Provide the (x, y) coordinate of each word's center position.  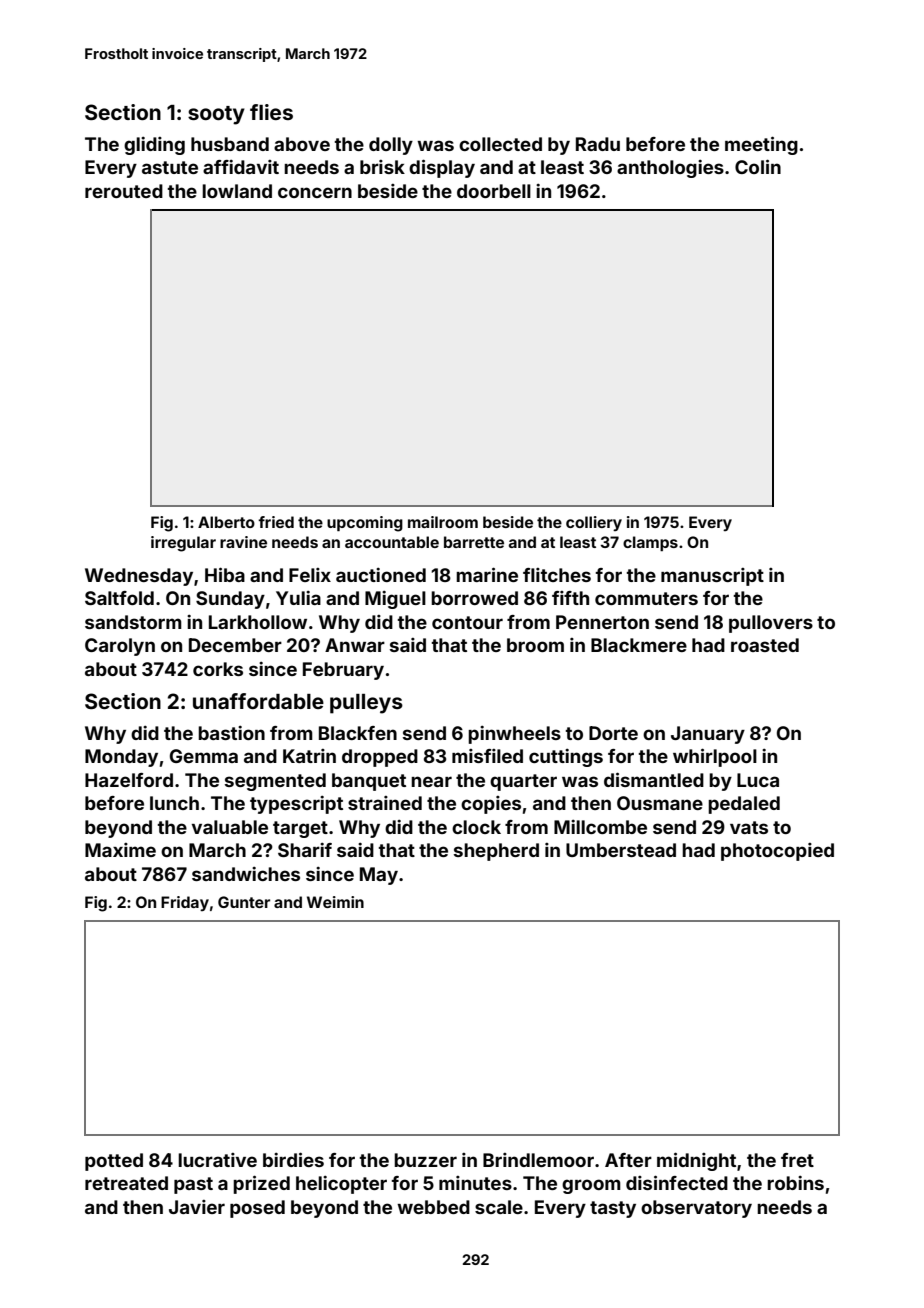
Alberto (226, 522)
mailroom (443, 522)
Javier (197, 1207)
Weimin (335, 902)
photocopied (777, 852)
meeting (761, 145)
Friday (185, 903)
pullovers (771, 624)
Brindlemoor (538, 1160)
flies (271, 112)
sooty (216, 115)
